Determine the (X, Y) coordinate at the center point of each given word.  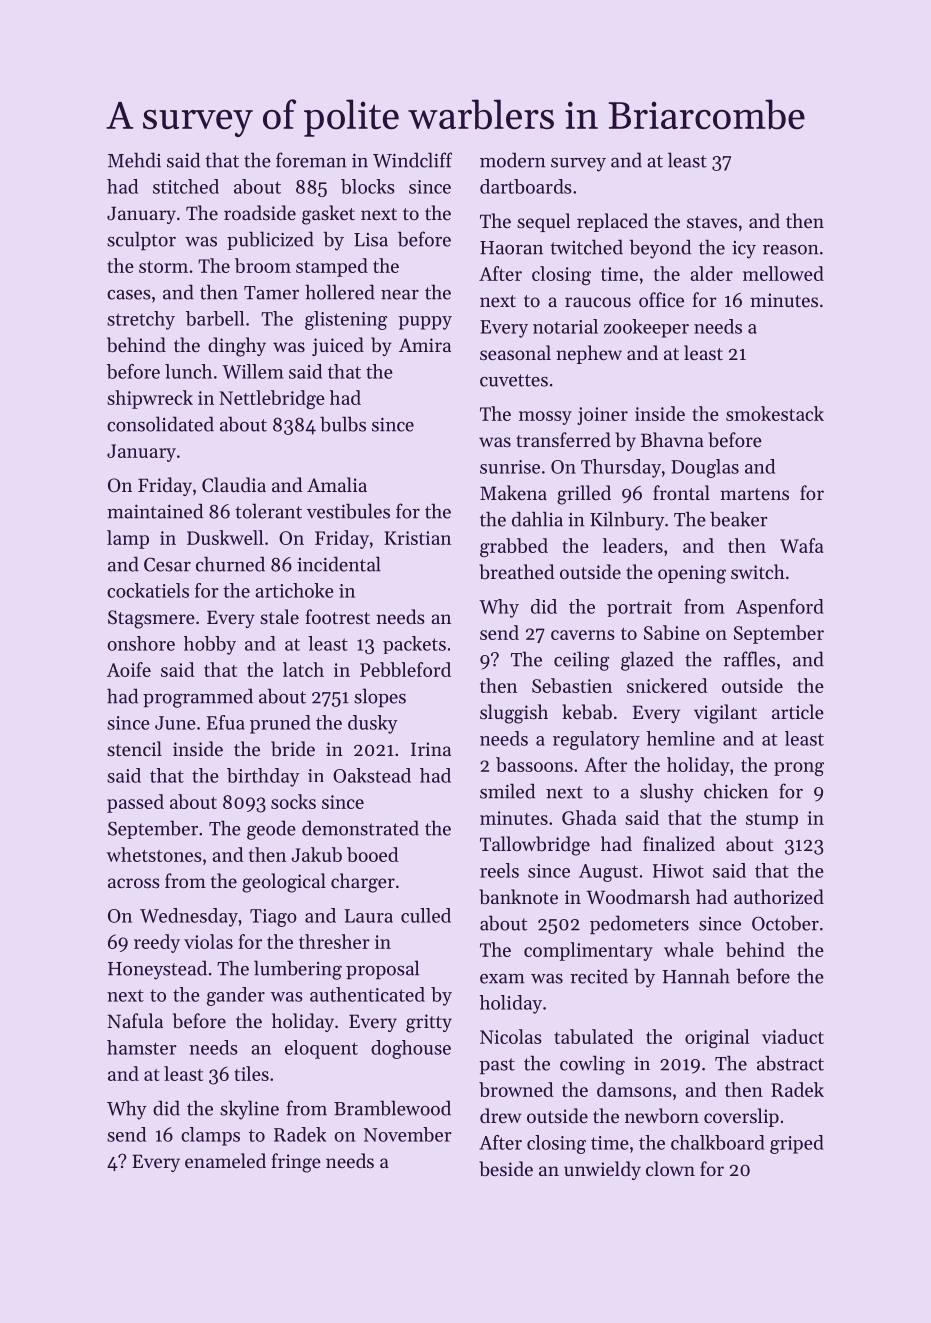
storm (163, 267)
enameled (225, 1160)
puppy (425, 323)
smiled (507, 791)
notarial (565, 326)
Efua (226, 722)
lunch (188, 371)
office (661, 299)
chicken (736, 791)
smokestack (775, 413)
